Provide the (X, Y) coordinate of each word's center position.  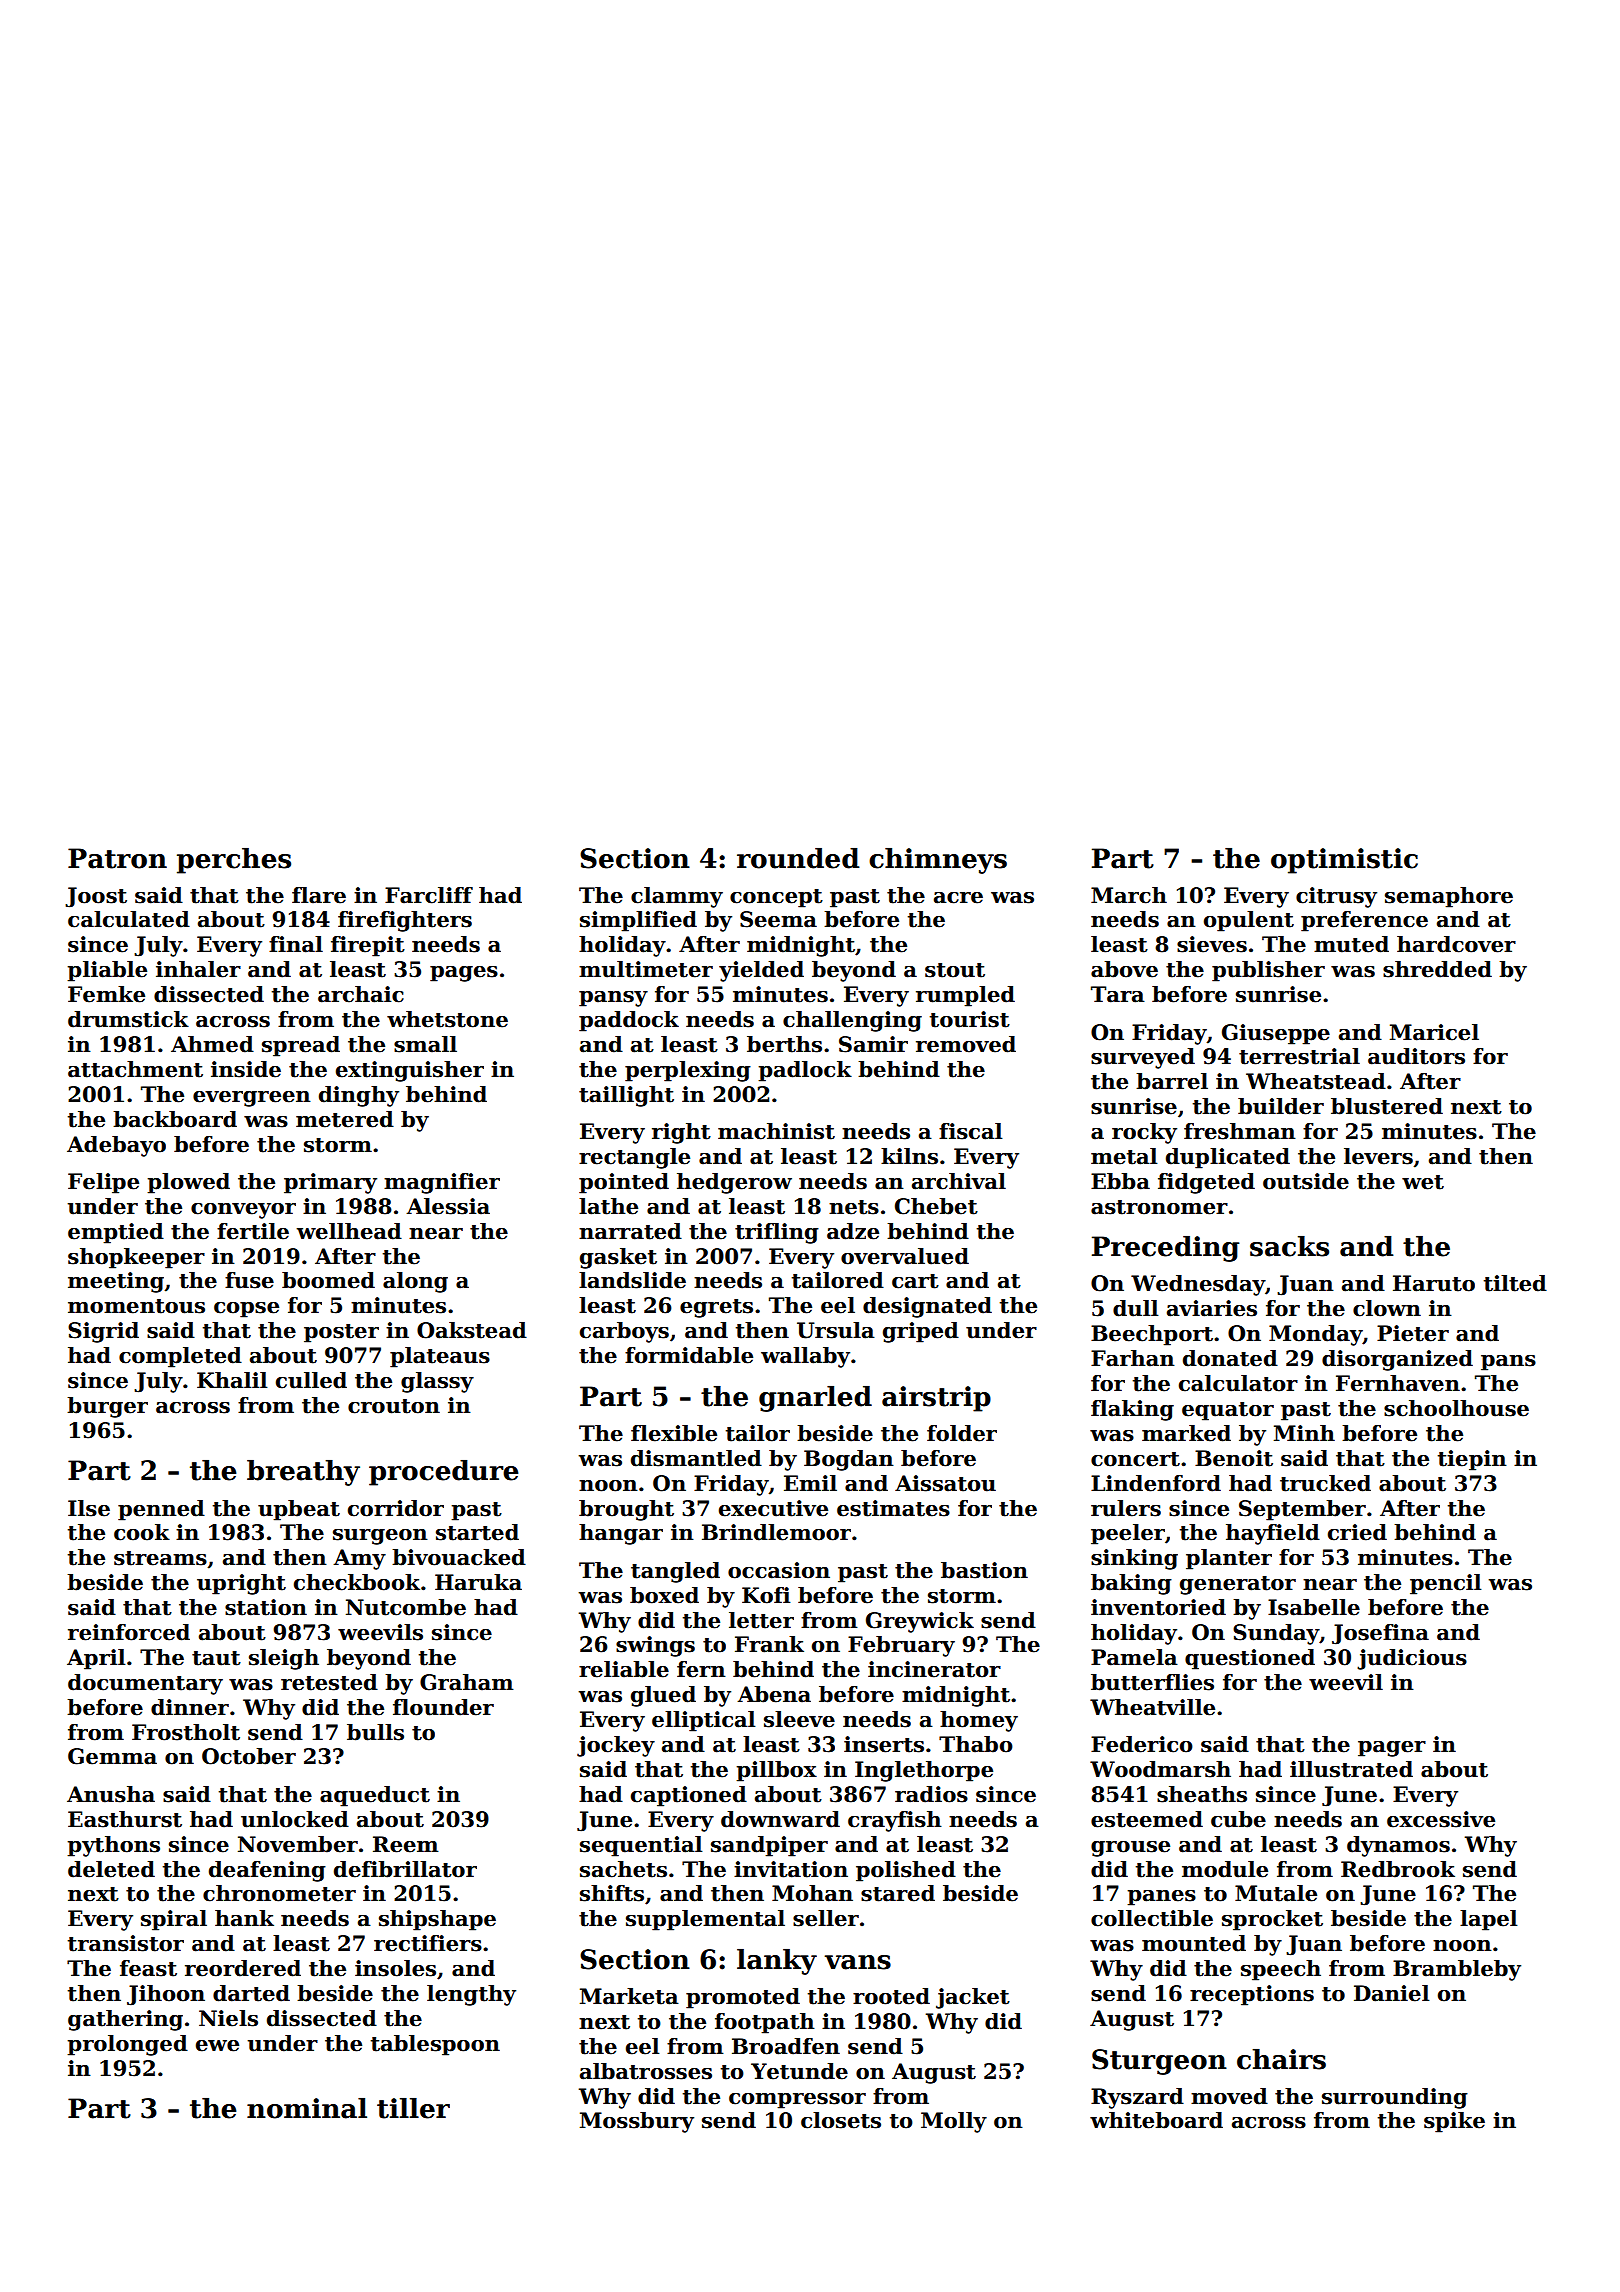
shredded (1437, 969)
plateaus (440, 1357)
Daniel (1391, 1993)
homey (979, 1721)
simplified (638, 921)
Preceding (1166, 1249)
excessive (1441, 1819)
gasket (618, 1258)
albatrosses (646, 2071)
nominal (307, 2108)
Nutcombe (406, 1607)
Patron (117, 858)
